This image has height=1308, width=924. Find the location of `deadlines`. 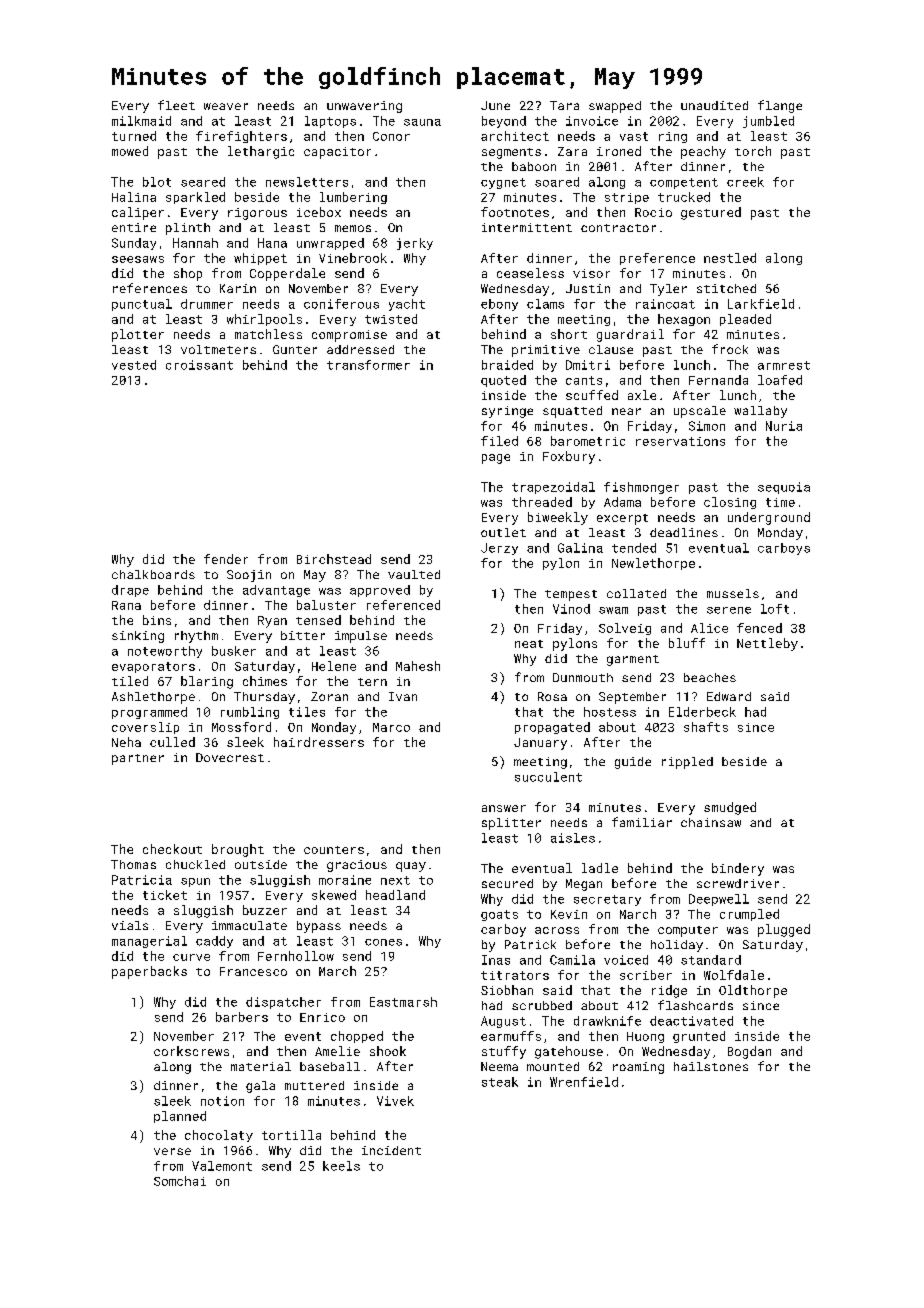

deadlines is located at coordinates (684, 532).
